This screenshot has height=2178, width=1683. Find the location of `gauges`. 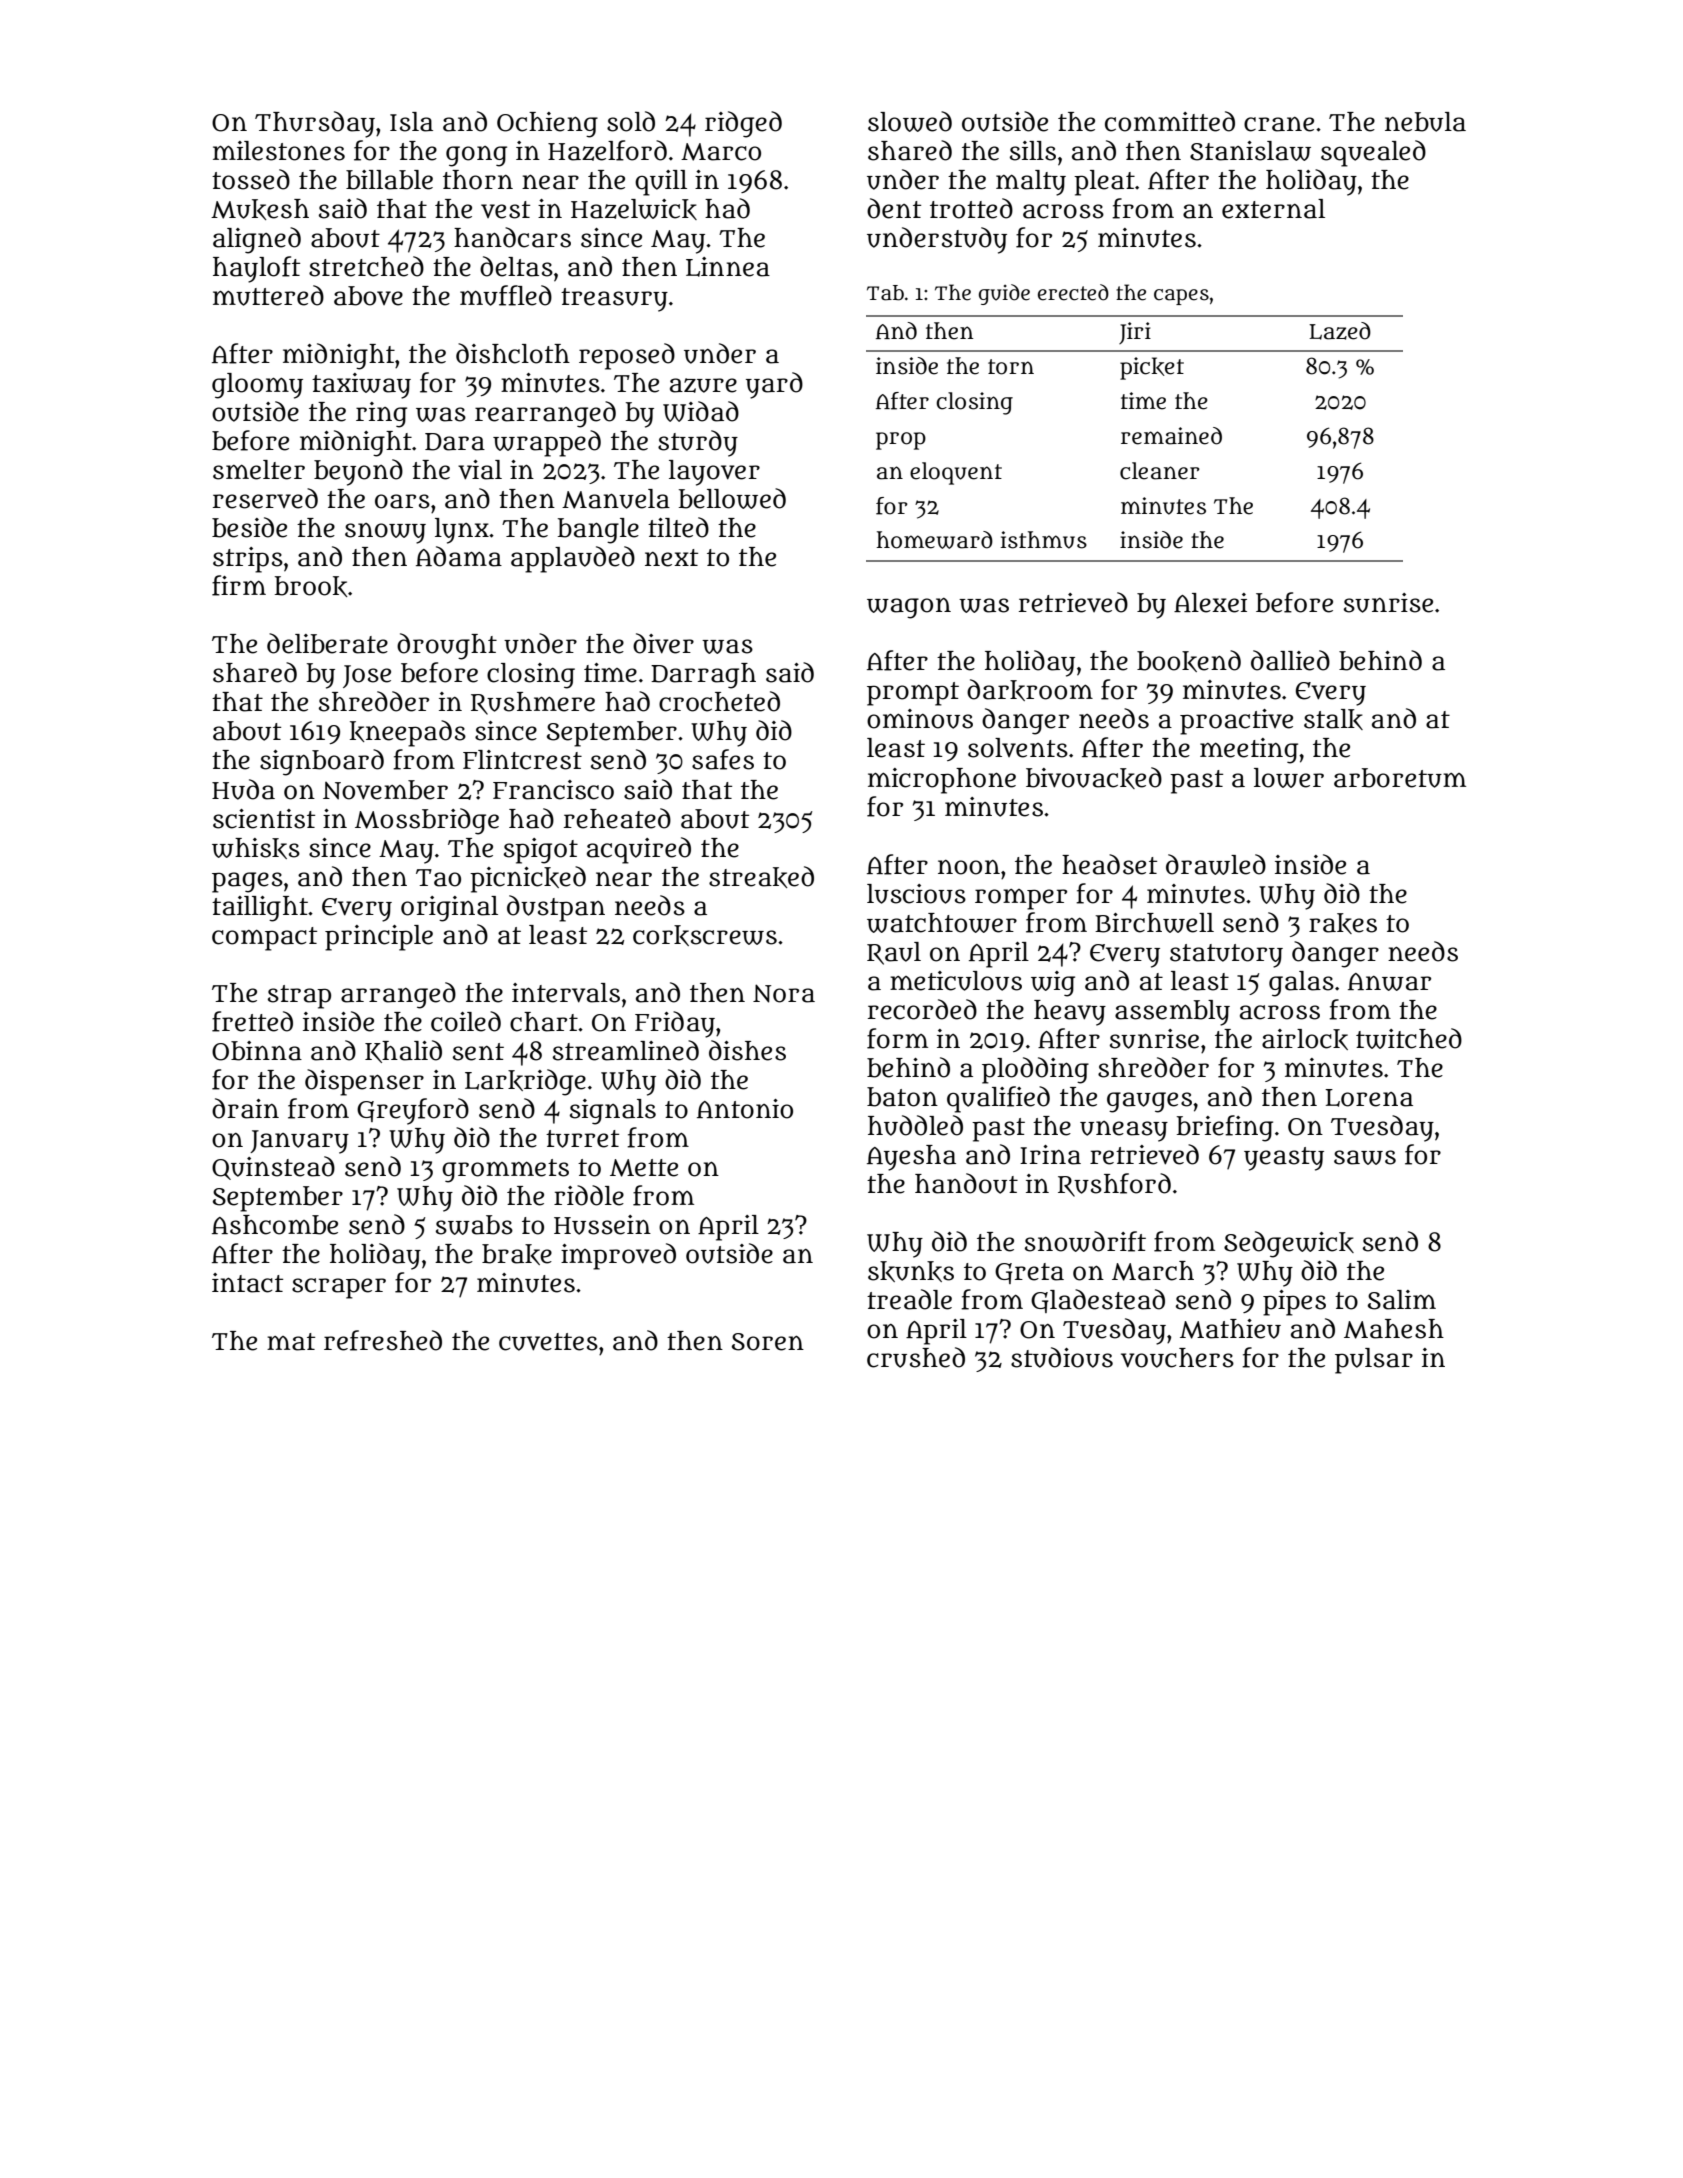

gauges is located at coordinates (1149, 1102).
